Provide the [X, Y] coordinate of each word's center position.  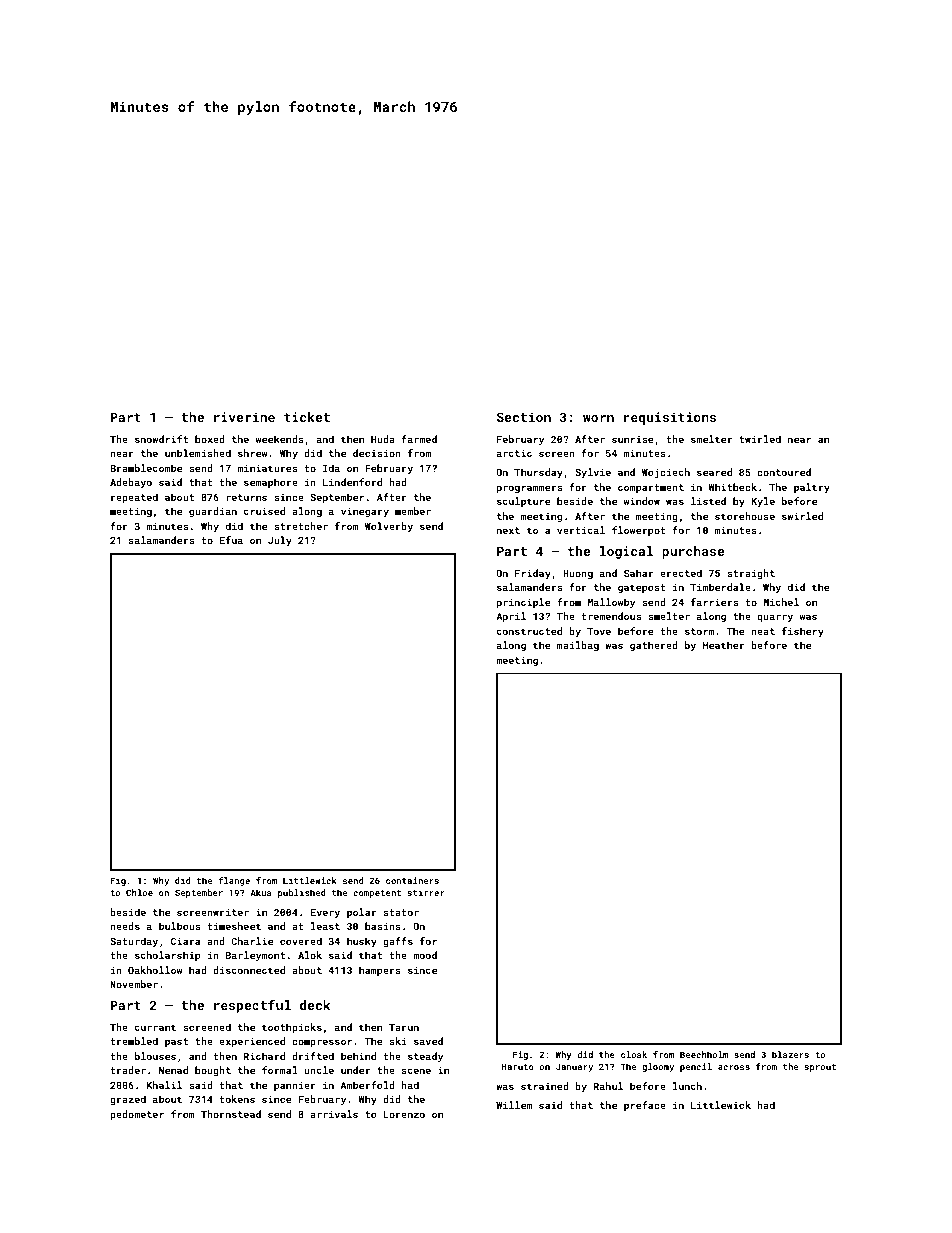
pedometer [137, 1115]
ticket [307, 417]
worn [598, 418]
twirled [760, 439]
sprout [820, 1068]
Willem [514, 1105]
